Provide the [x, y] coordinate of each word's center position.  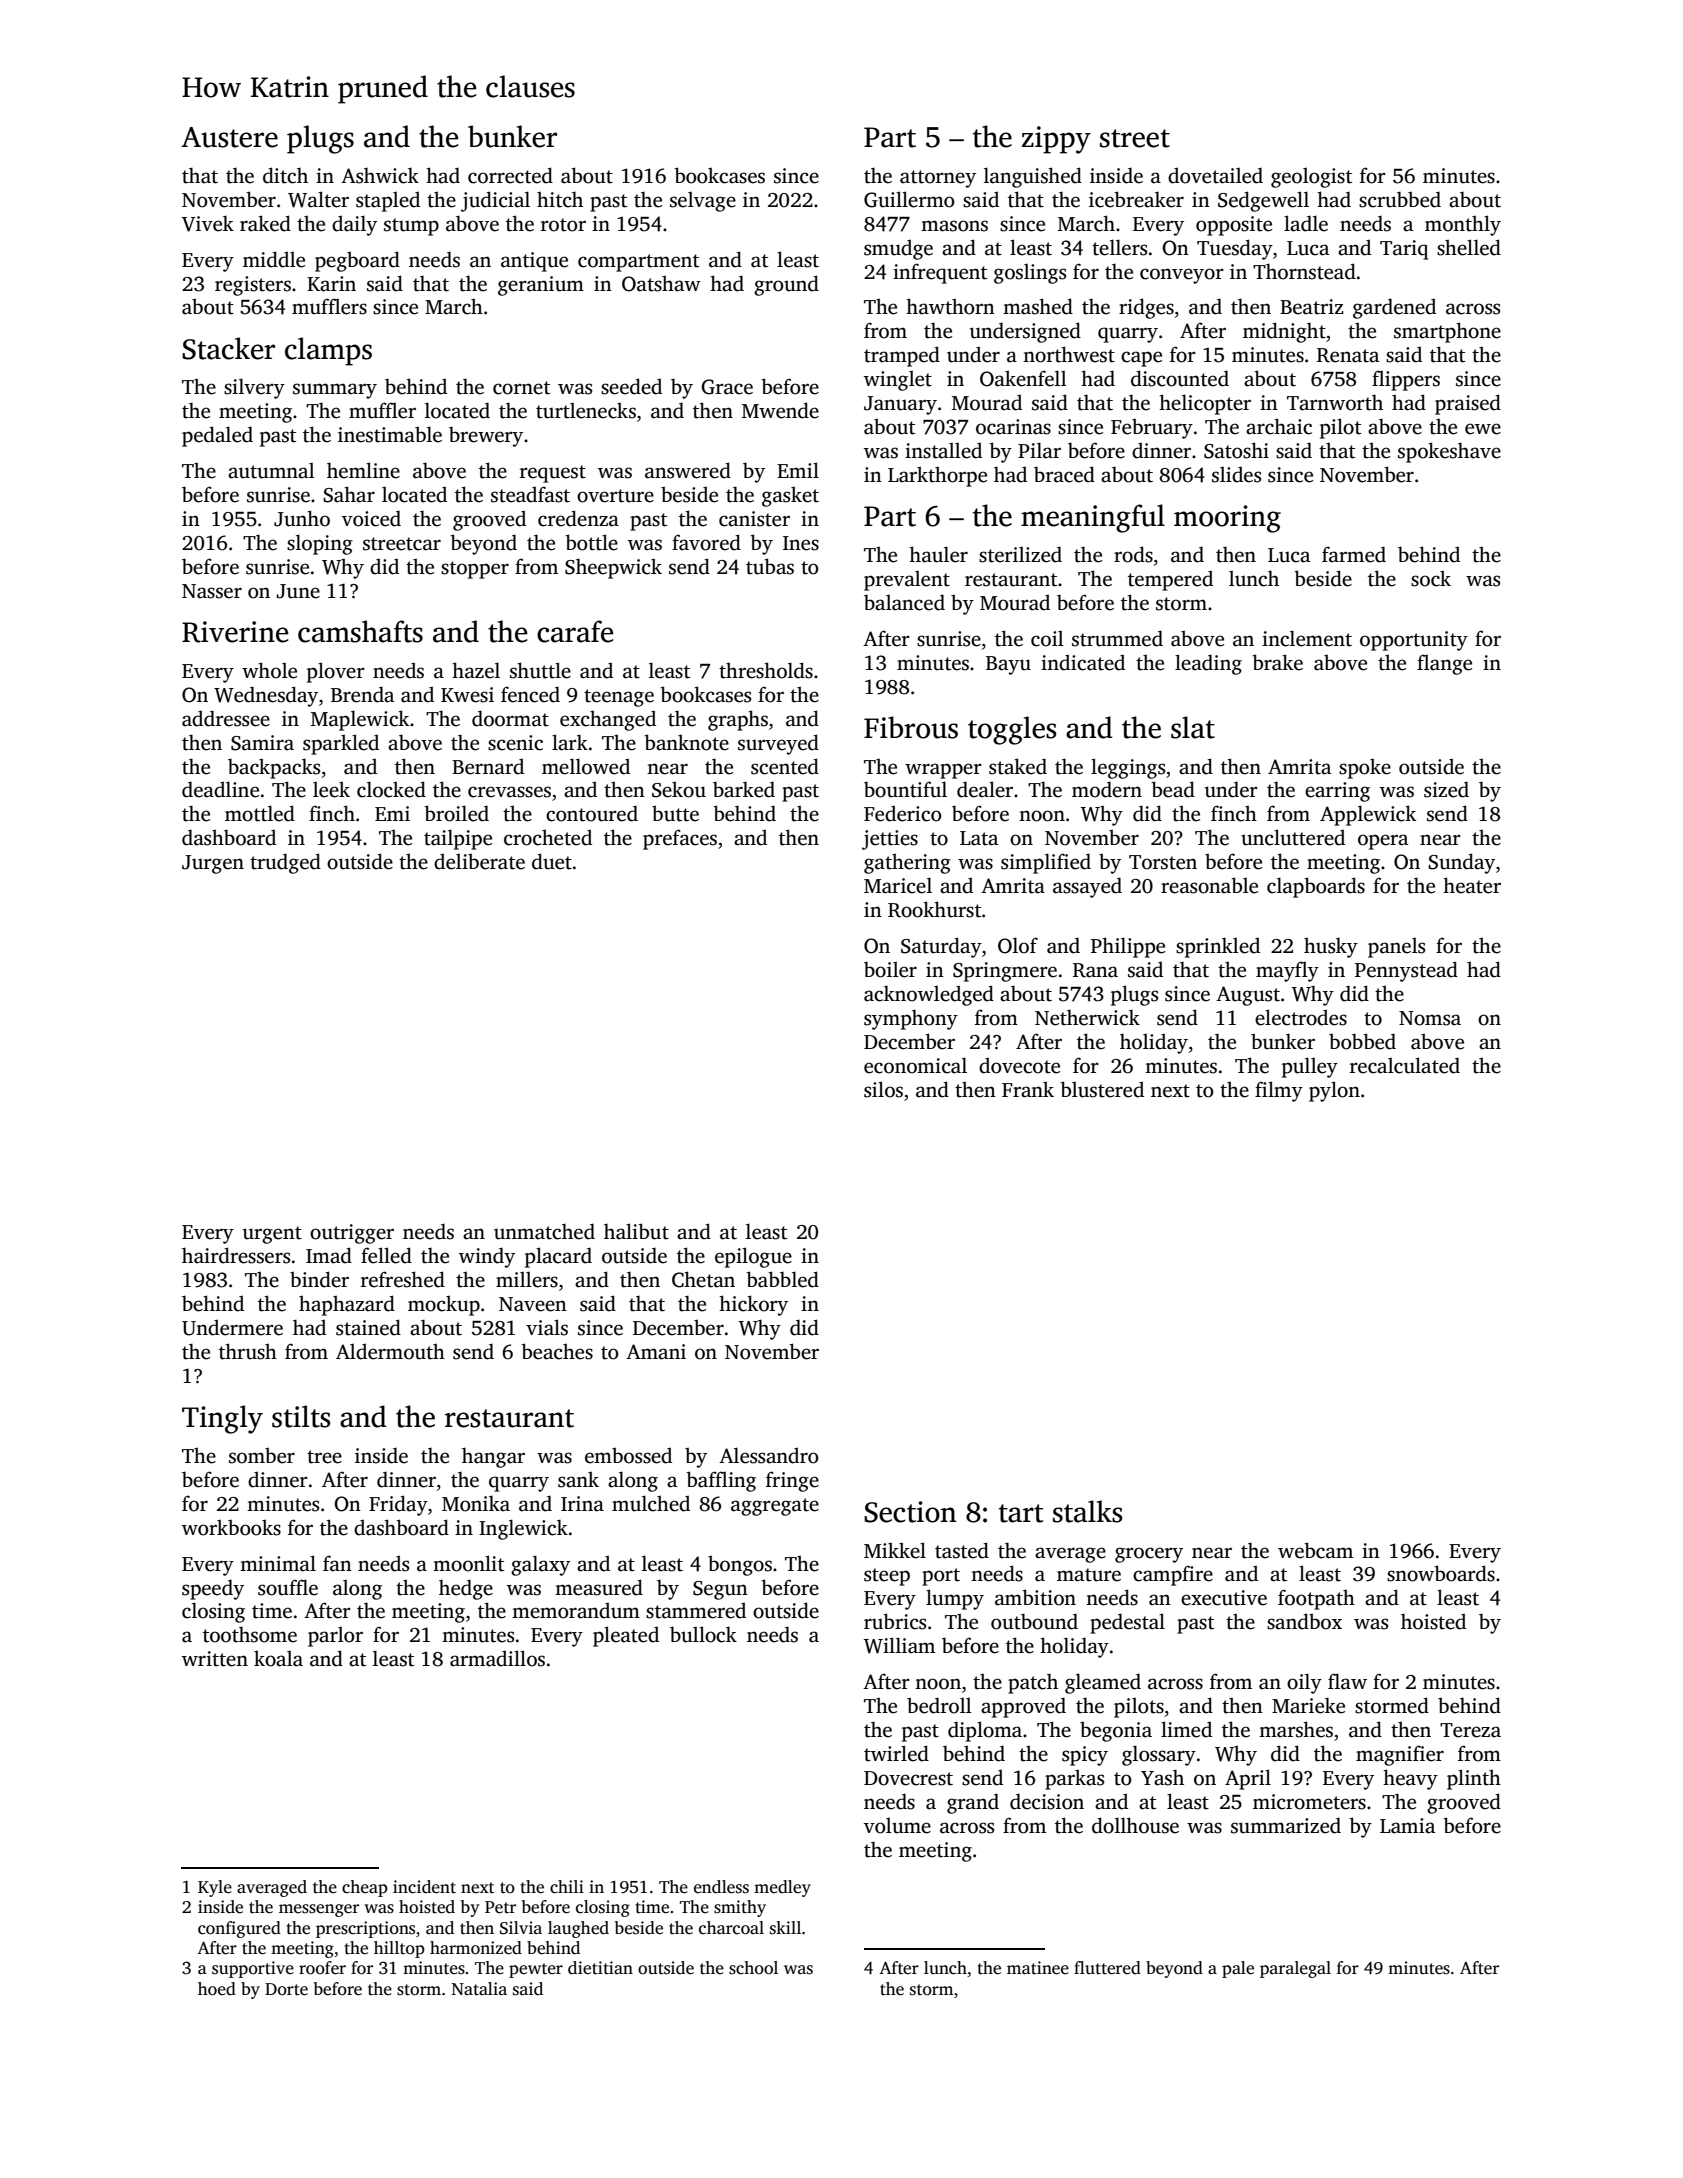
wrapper [943, 771]
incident [424, 1887]
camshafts [360, 631]
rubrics [895, 1621]
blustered [1102, 1089]
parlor [335, 1637]
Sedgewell [1263, 201]
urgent [272, 1235]
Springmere [1005, 972]
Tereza [1470, 1730]
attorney [938, 179]
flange [1444, 664]
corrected [510, 175]
